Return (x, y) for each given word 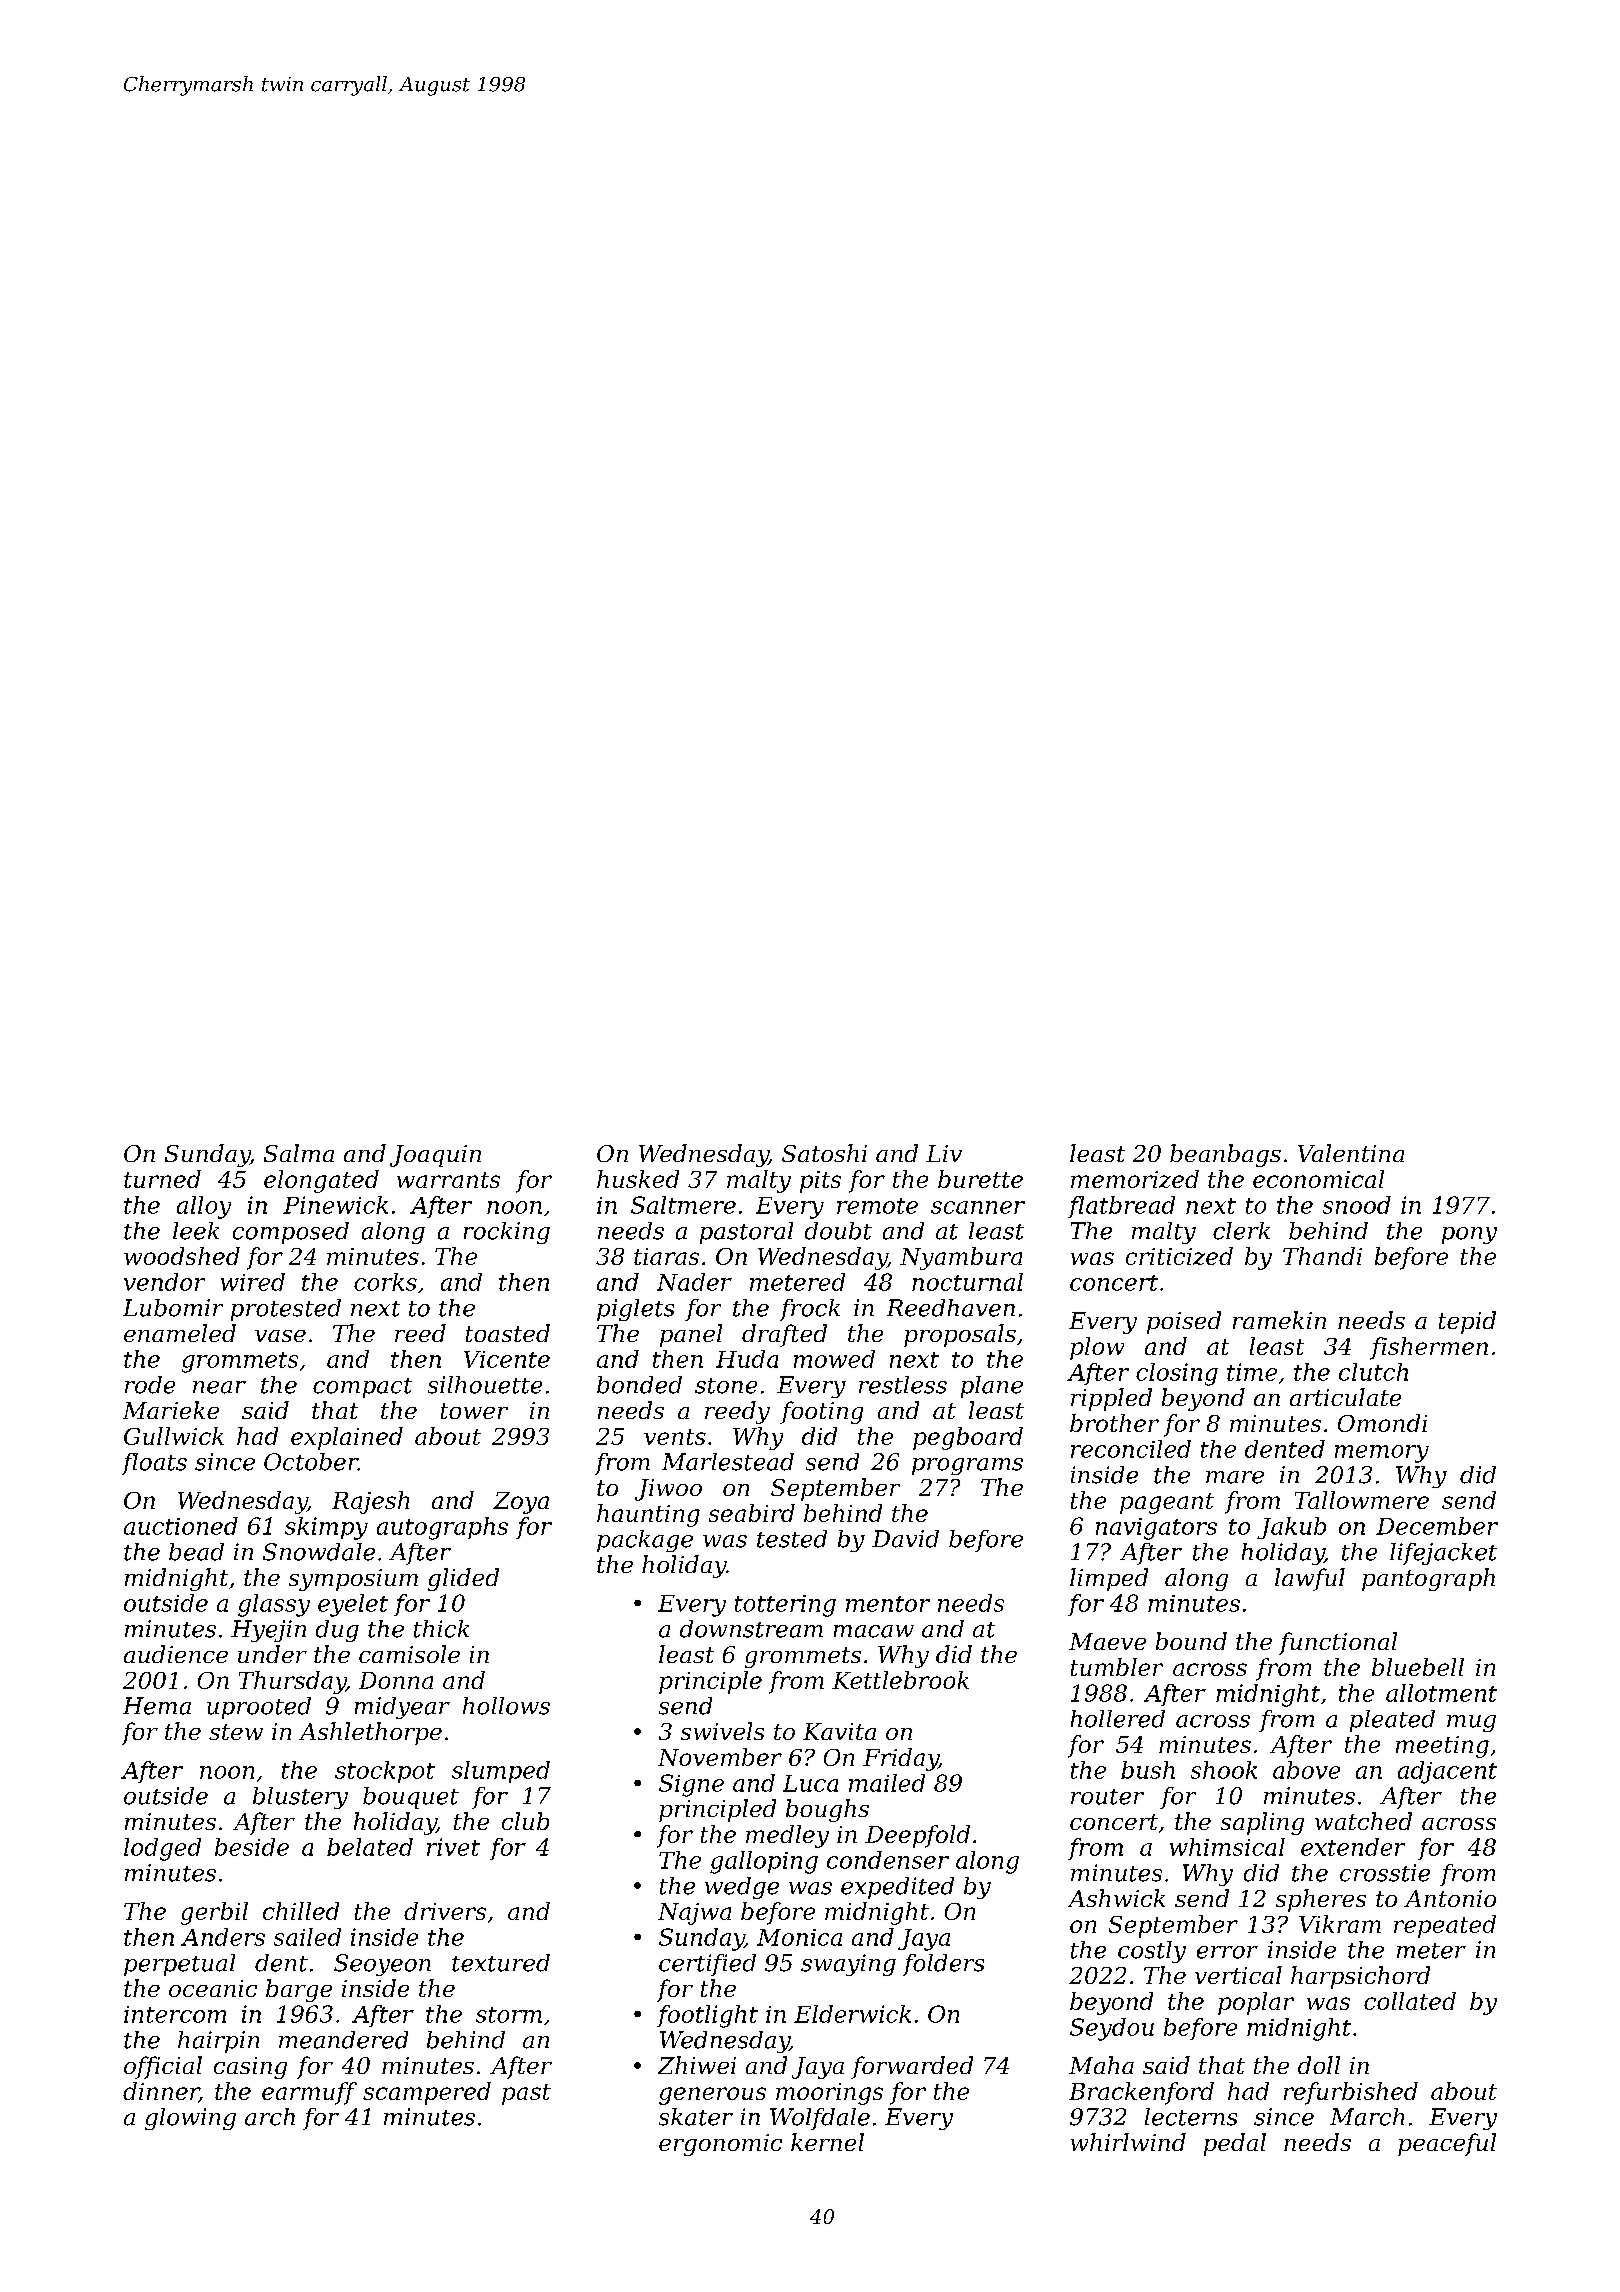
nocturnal (967, 1282)
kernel (827, 2142)
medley (787, 1836)
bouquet (411, 1798)
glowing (190, 2119)
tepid (1467, 1322)
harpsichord (1360, 1977)
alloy (204, 1207)
